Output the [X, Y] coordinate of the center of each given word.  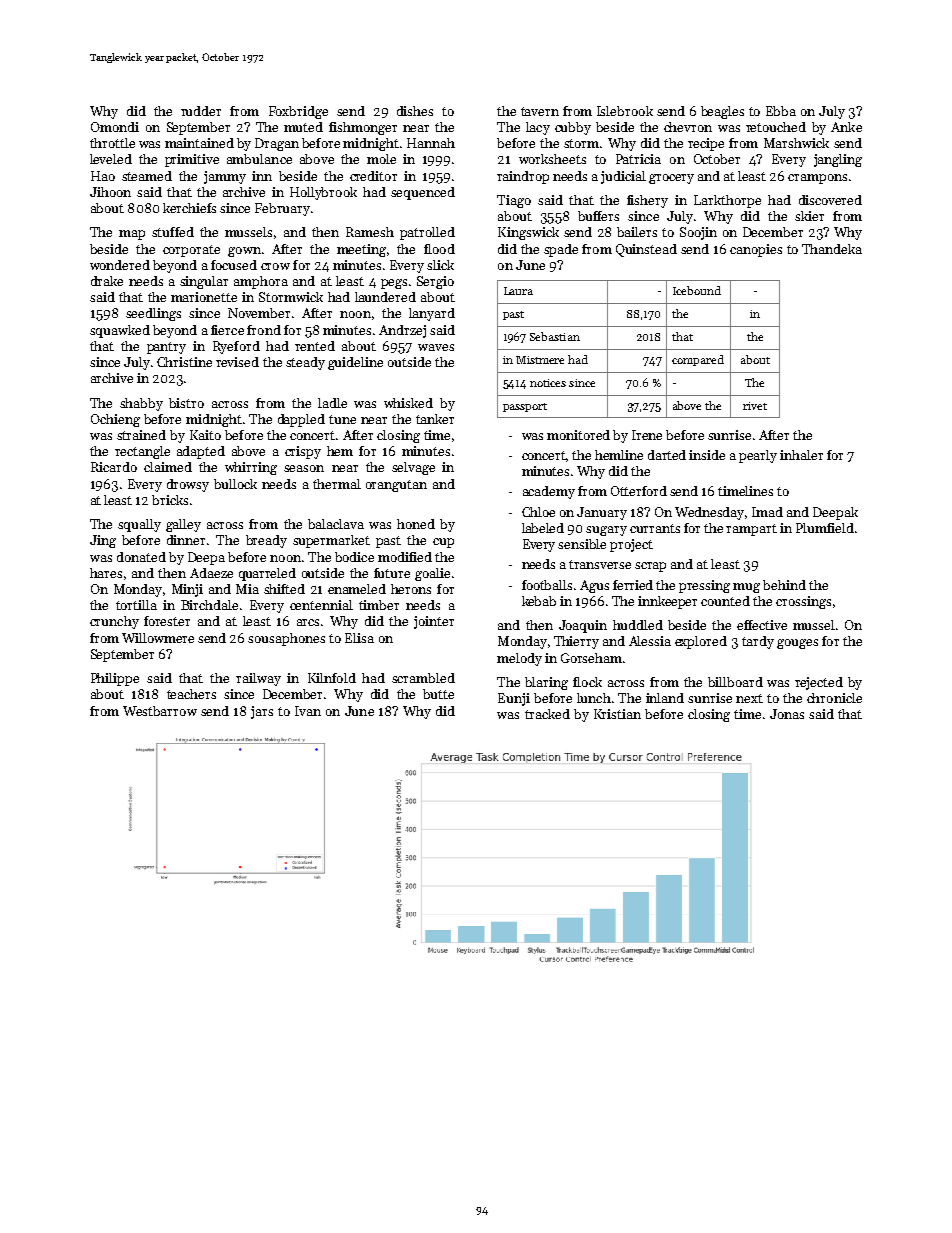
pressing [704, 586]
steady [305, 363]
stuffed [173, 232]
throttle [112, 143]
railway [258, 679]
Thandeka [832, 249]
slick [440, 265]
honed [416, 524]
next [749, 698]
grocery [671, 179]
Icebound [697, 290]
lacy [538, 128]
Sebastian [555, 336]
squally [139, 525]
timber [379, 605]
